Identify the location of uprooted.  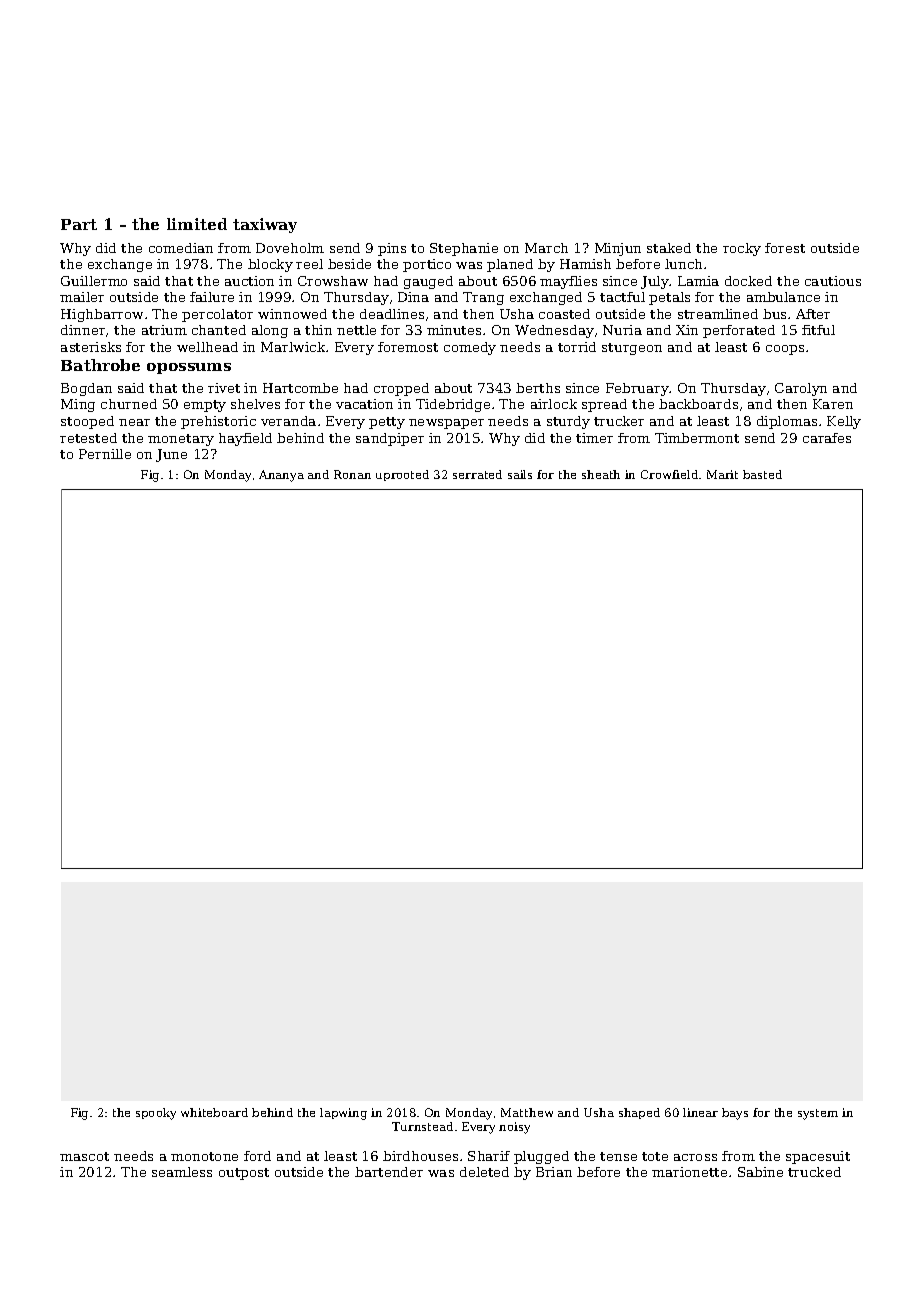
(402, 475).
